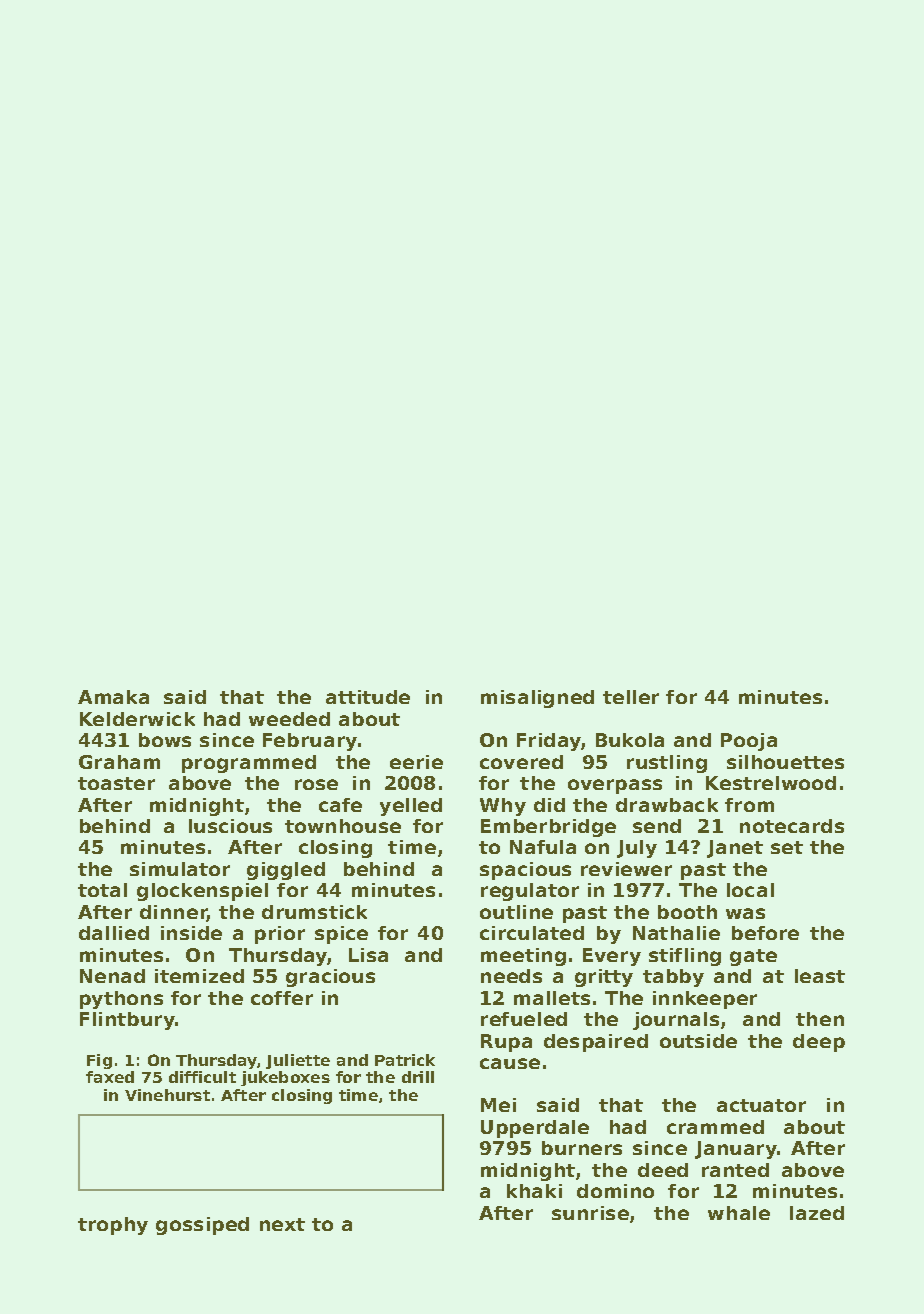 This page has width=924, height=1314. I want to click on Lisa, so click(368, 955).
